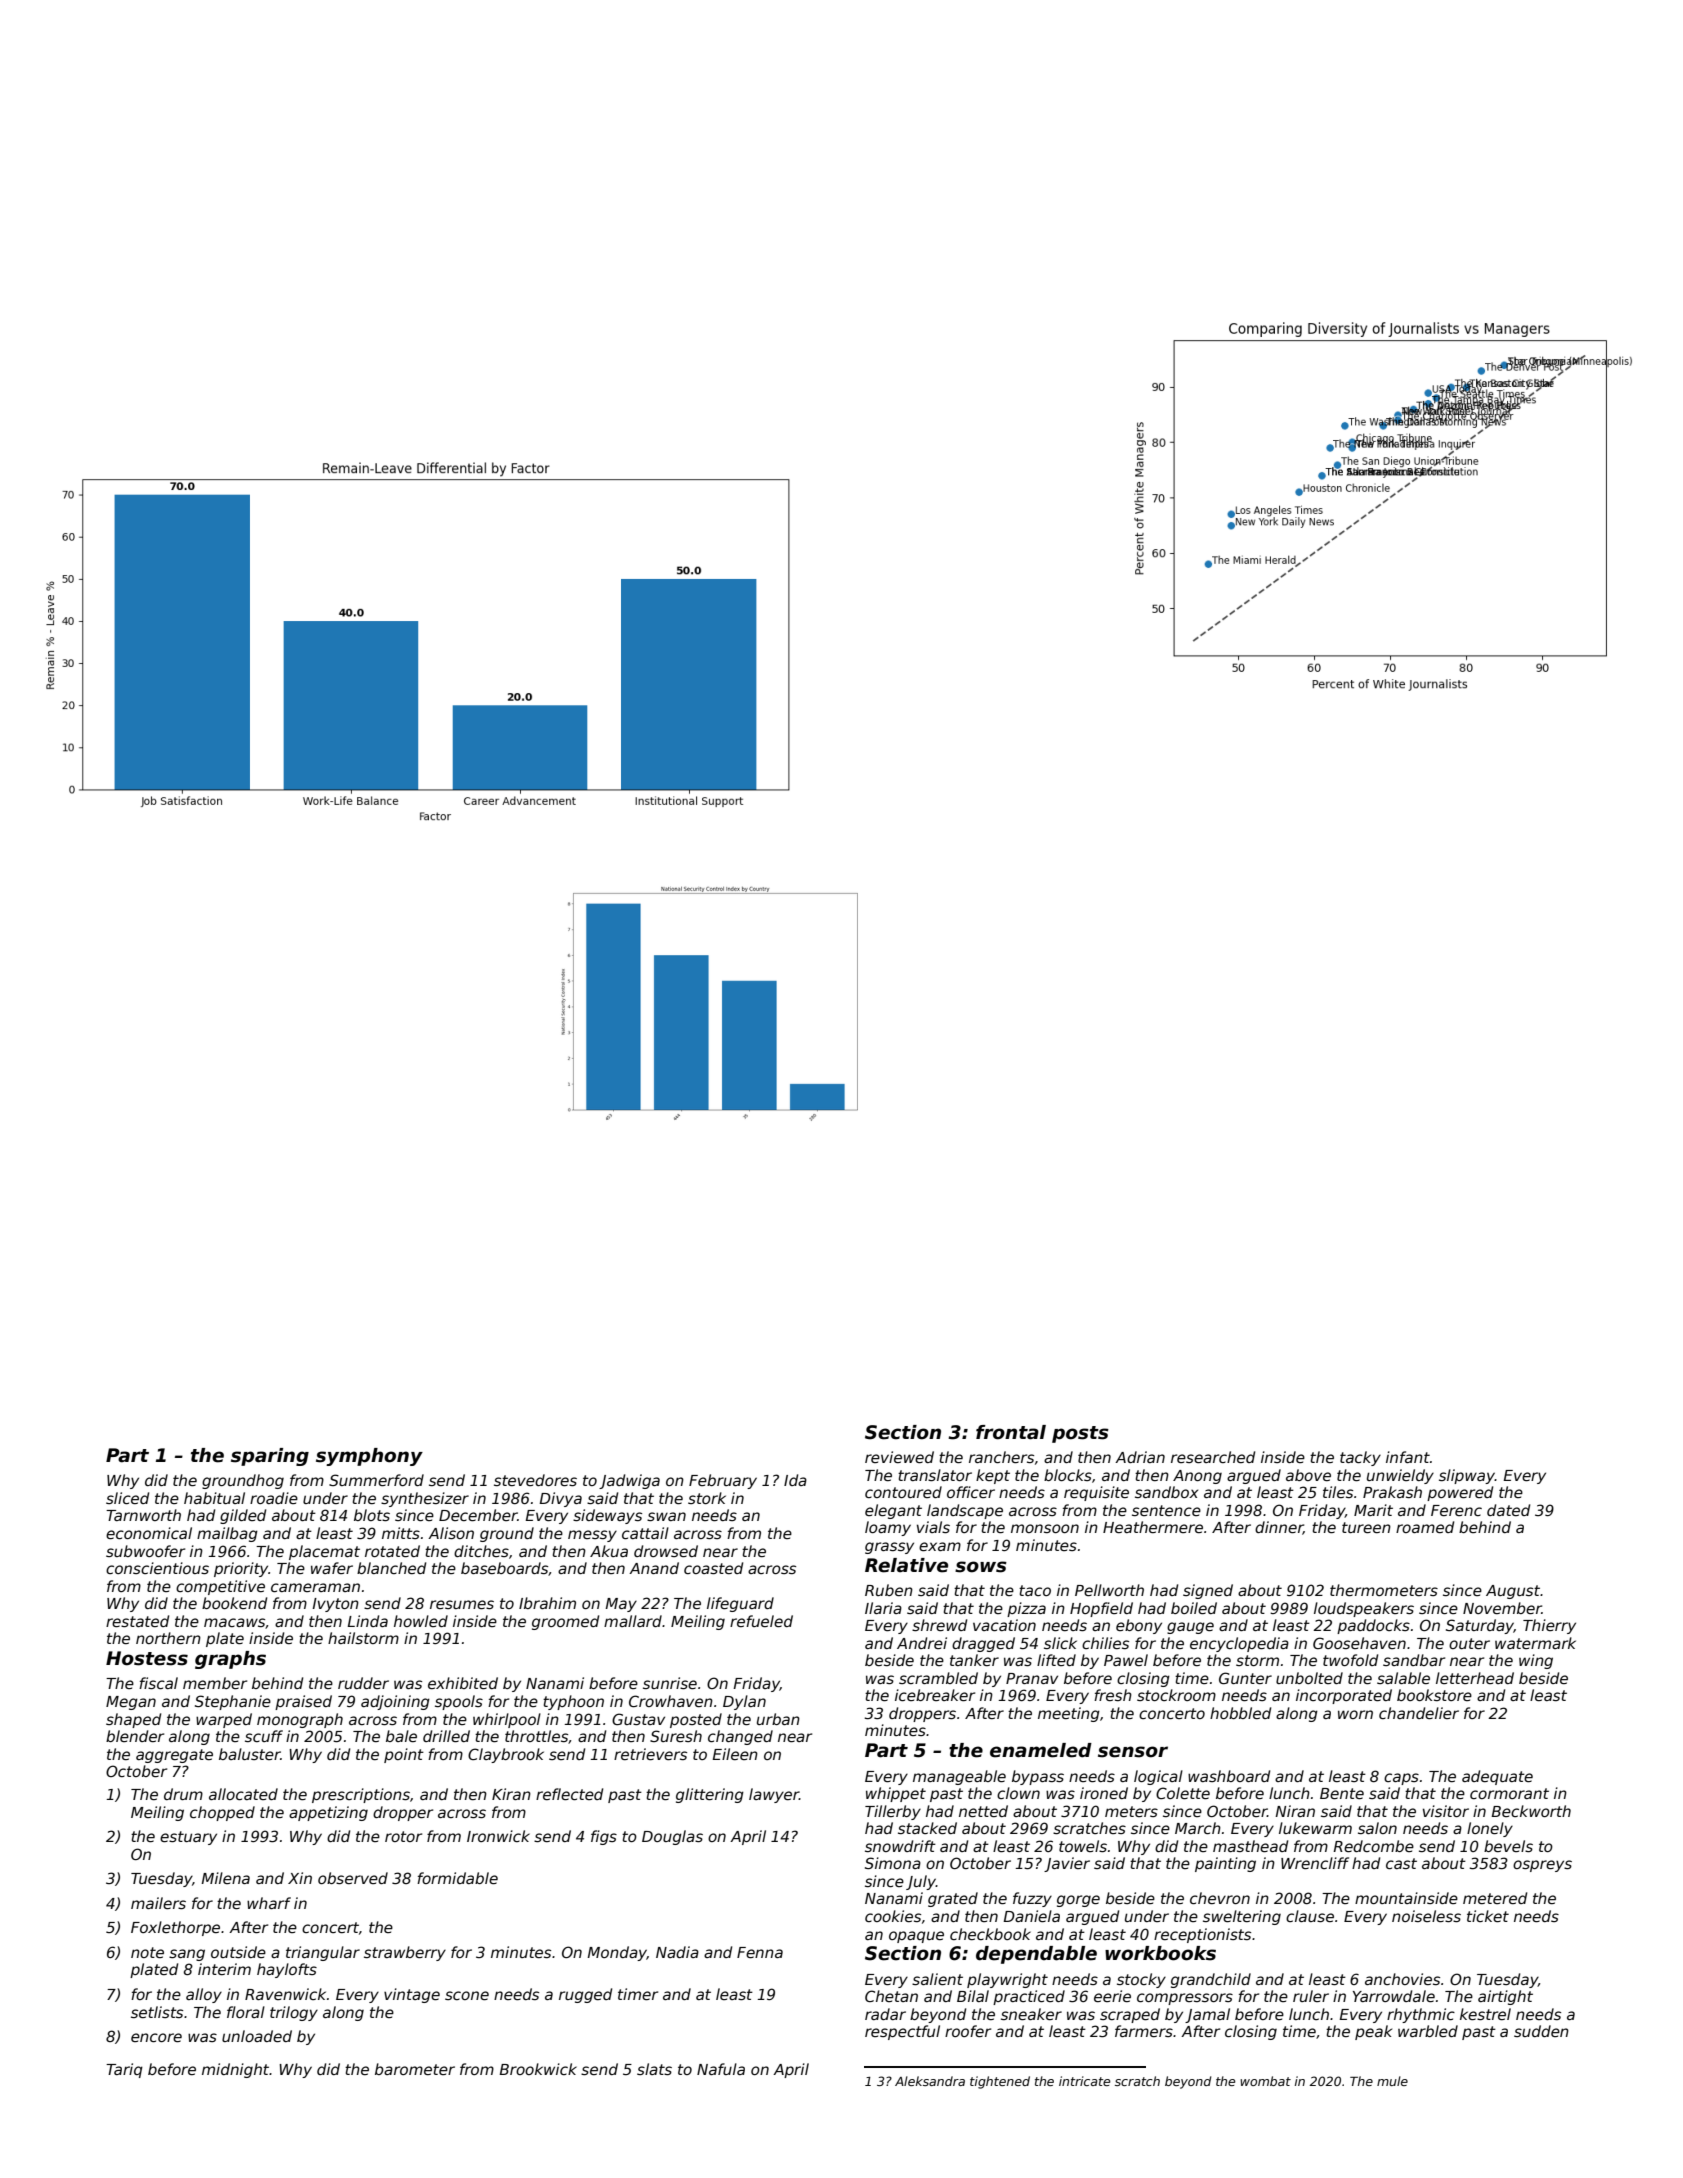 Image resolution: width=1683 pixels, height=2178 pixels. I want to click on frontal, so click(1011, 1432).
